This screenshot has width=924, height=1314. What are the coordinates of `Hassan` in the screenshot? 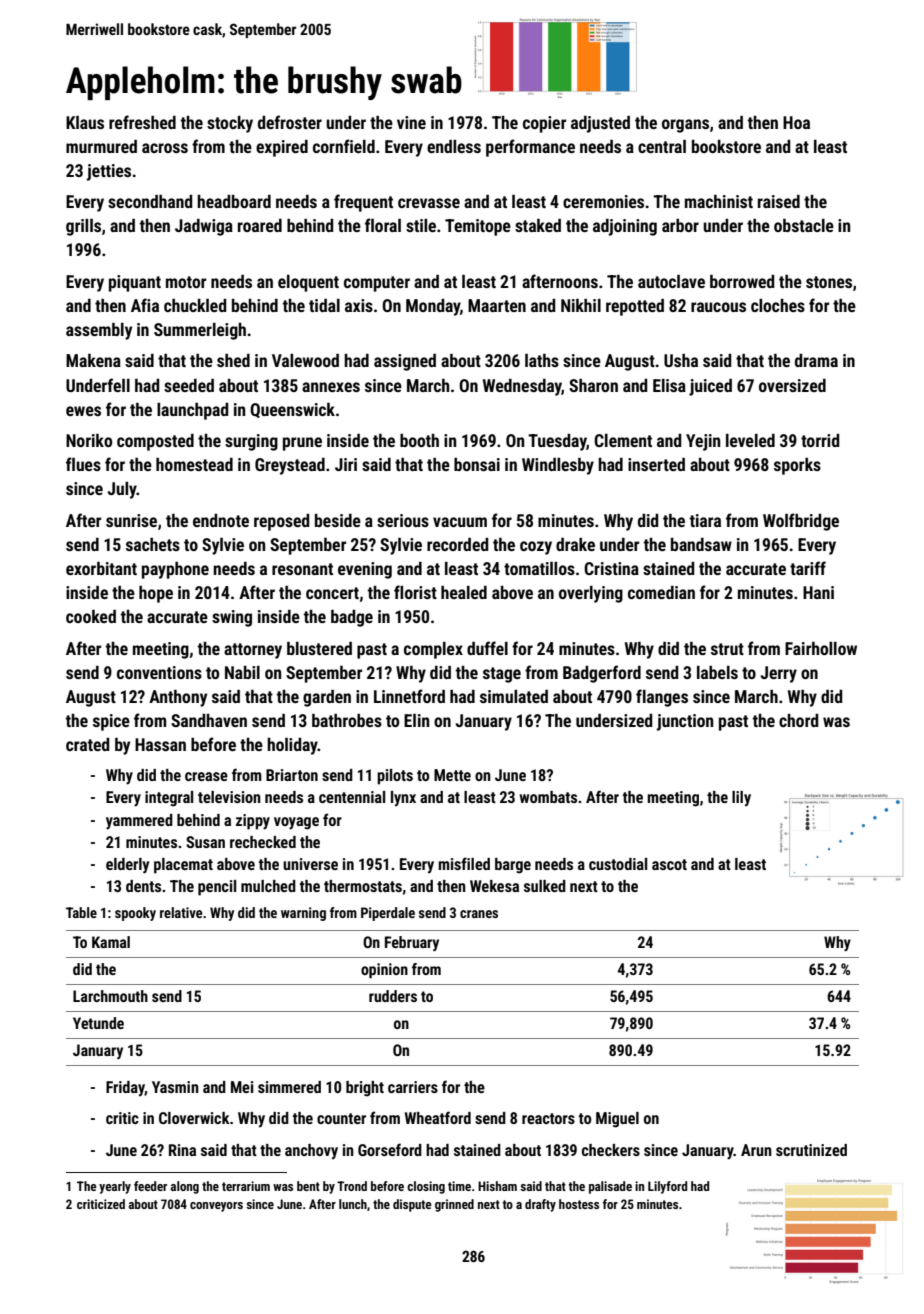 It's located at (160, 744).
